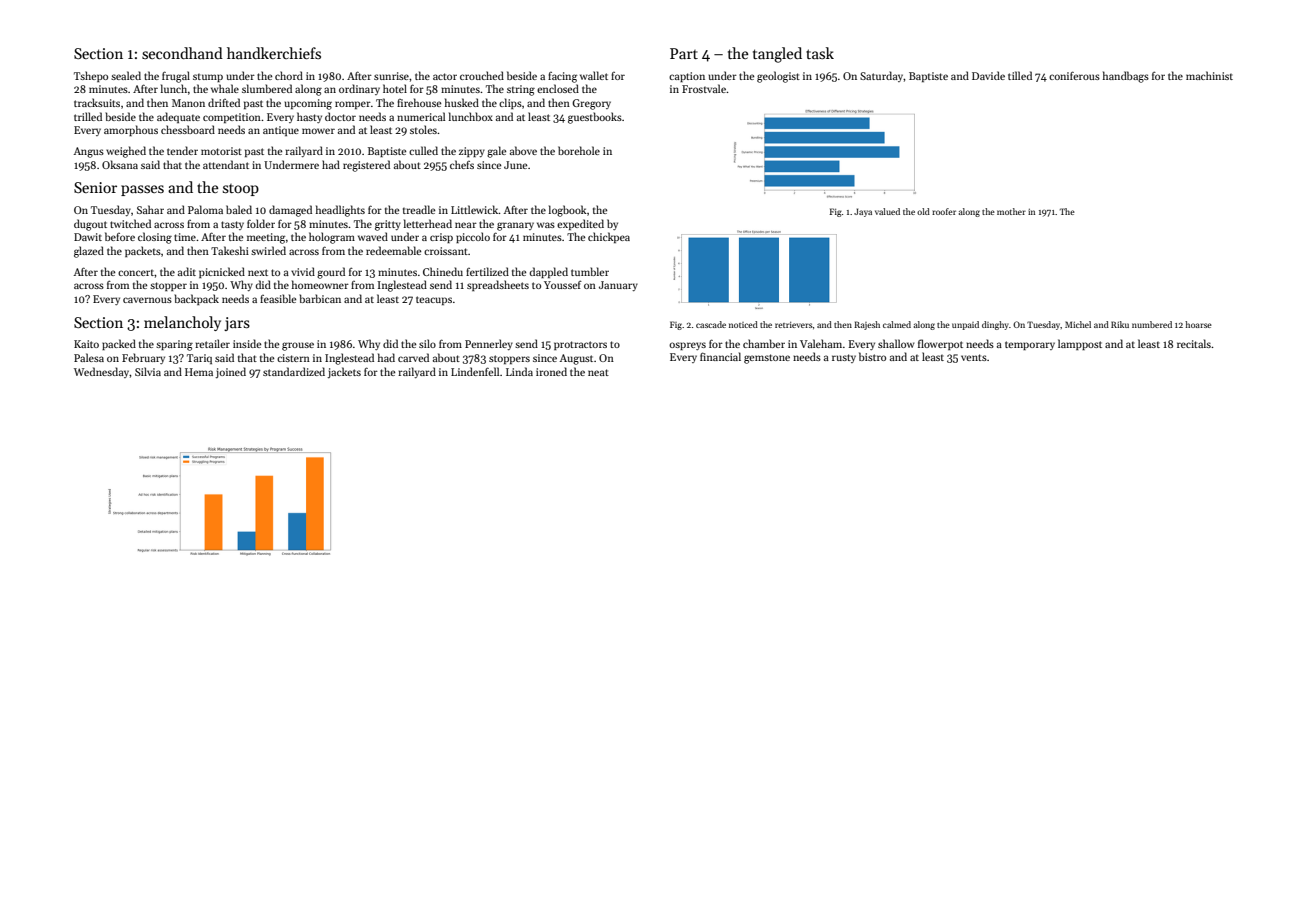 The height and width of the screenshot is (924, 1308). What do you see at coordinates (594, 75) in the screenshot?
I see `wallet` at bounding box center [594, 75].
